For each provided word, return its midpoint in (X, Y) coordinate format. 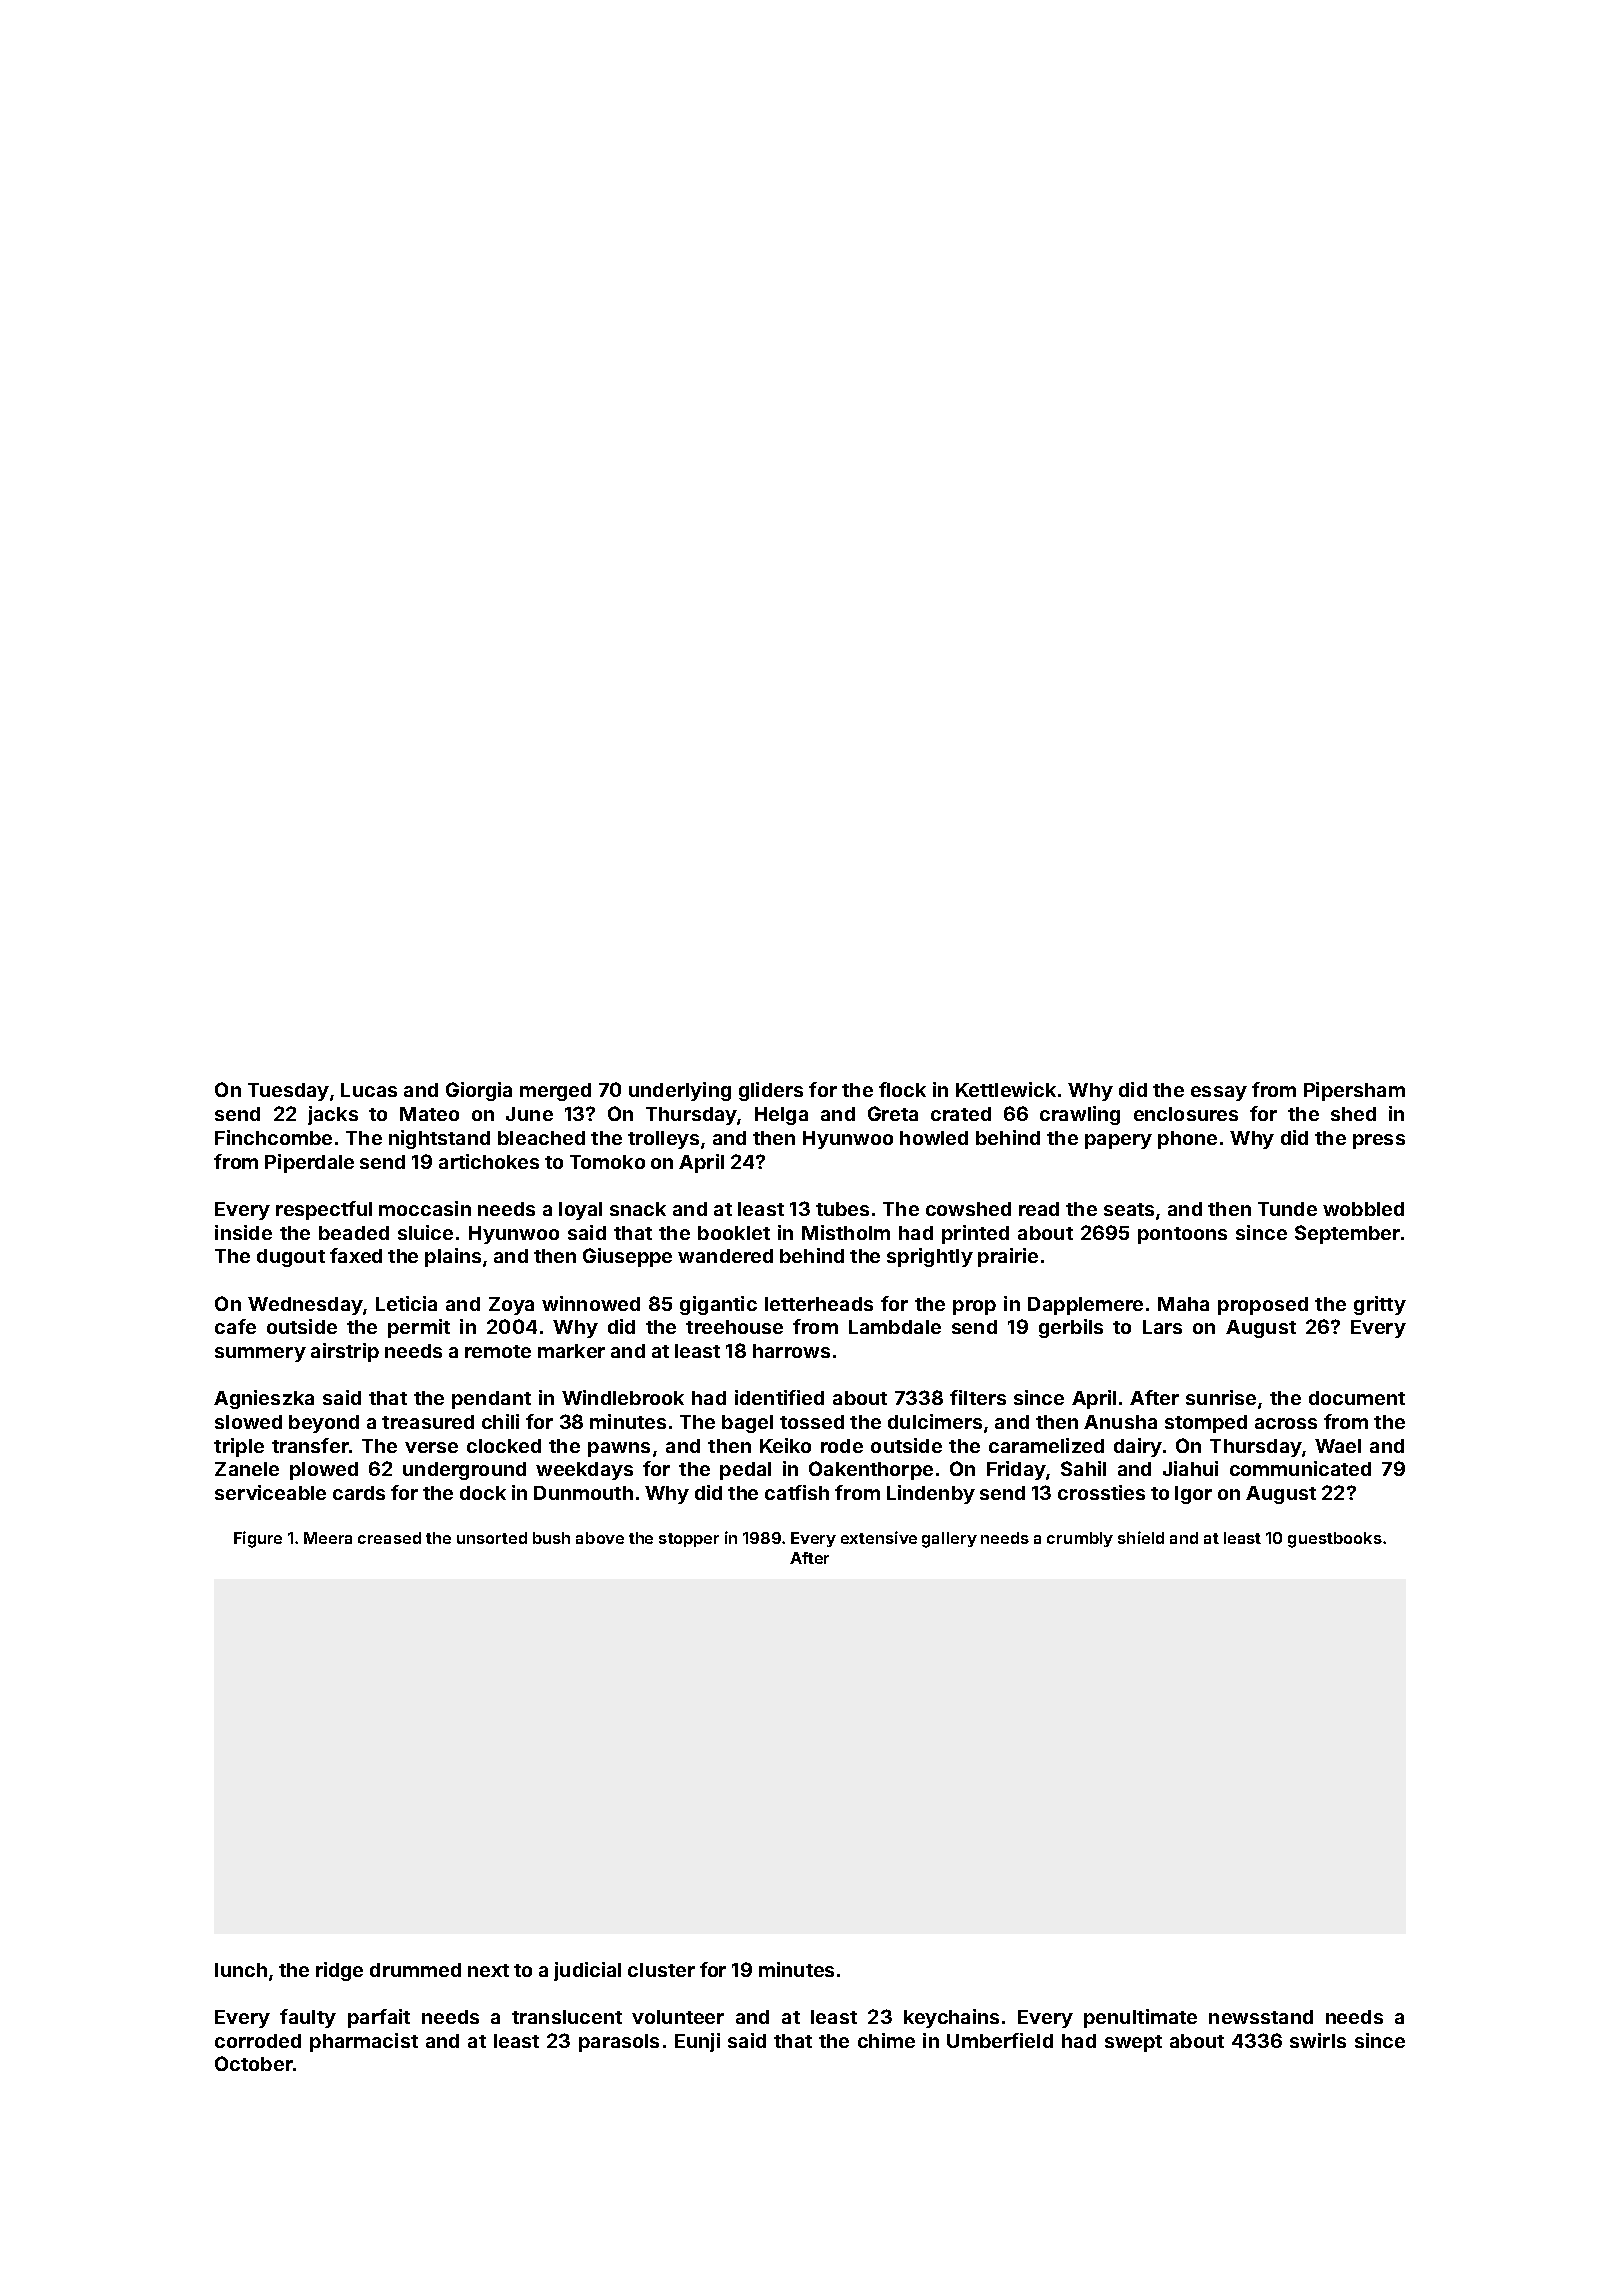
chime (886, 2040)
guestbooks (1335, 1540)
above (600, 1538)
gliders (771, 1091)
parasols (619, 2043)
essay (1219, 1093)
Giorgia (479, 1091)
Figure (258, 1539)
